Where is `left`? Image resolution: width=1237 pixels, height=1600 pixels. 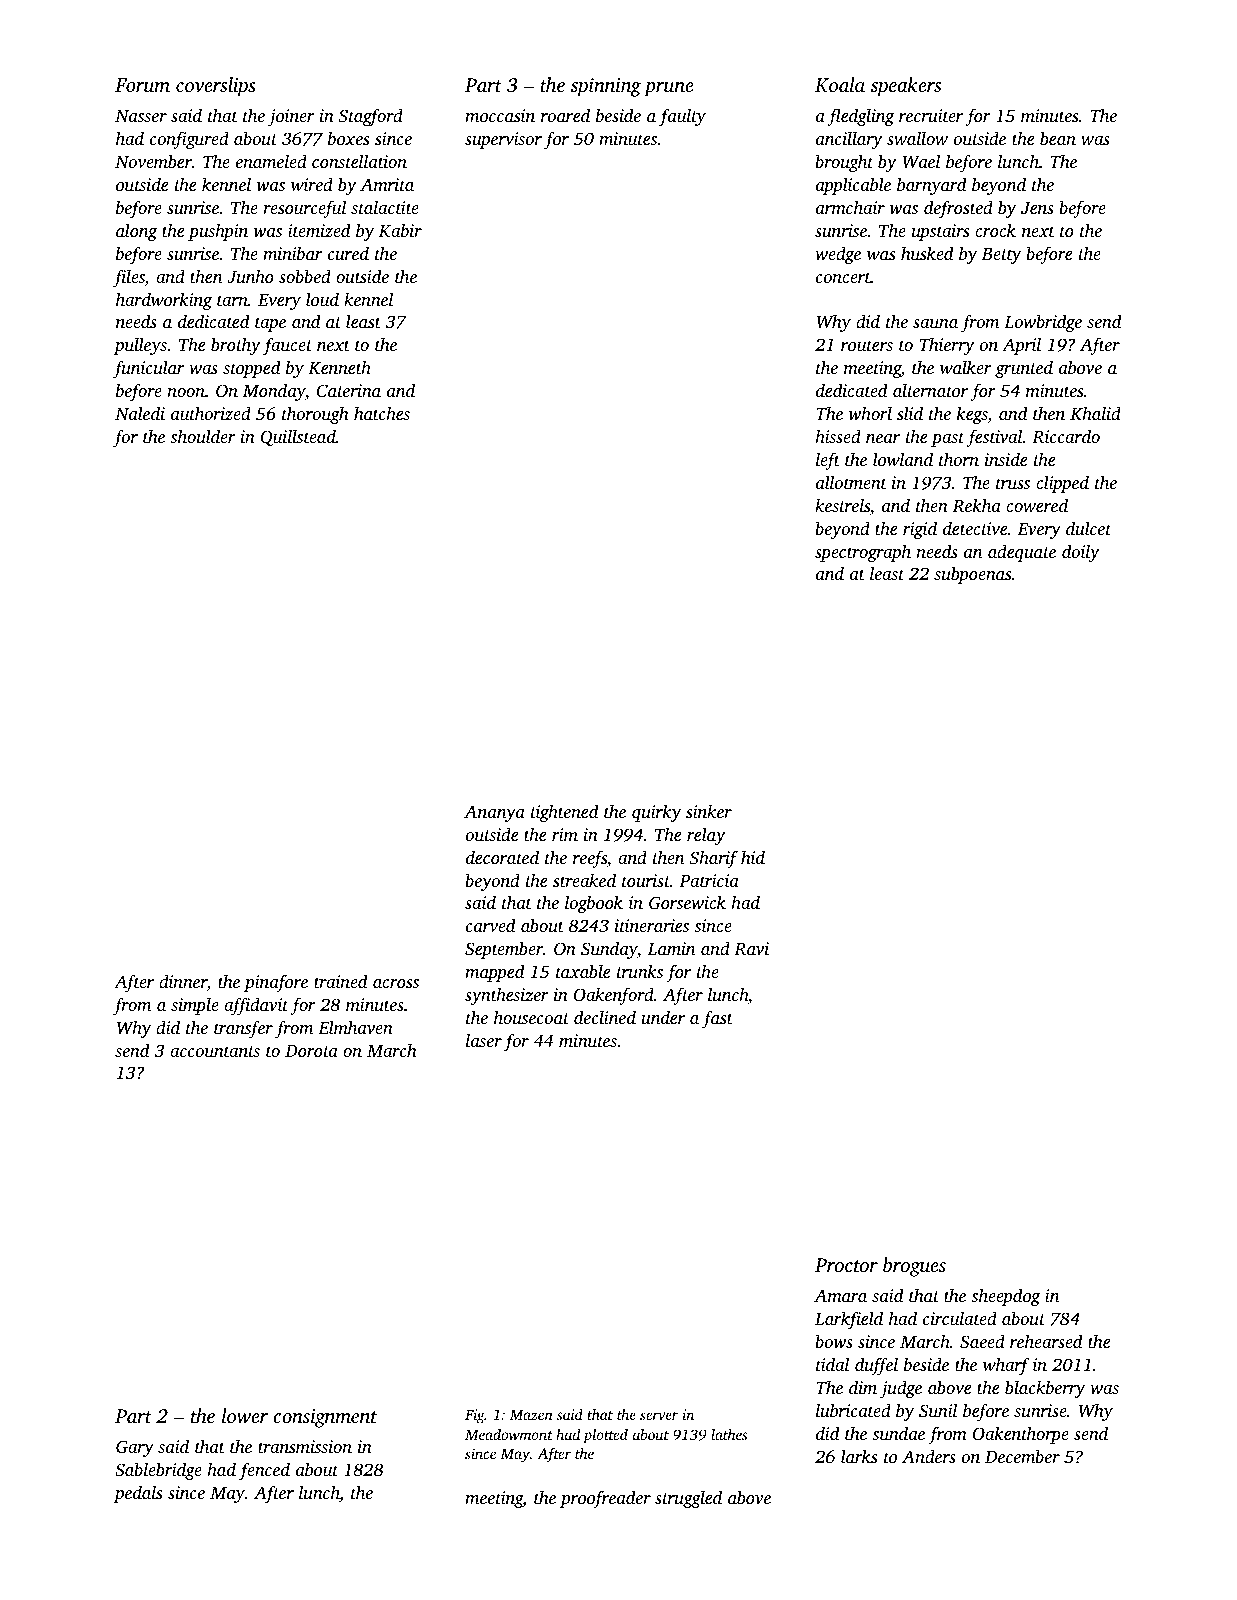
left is located at coordinates (828, 461).
